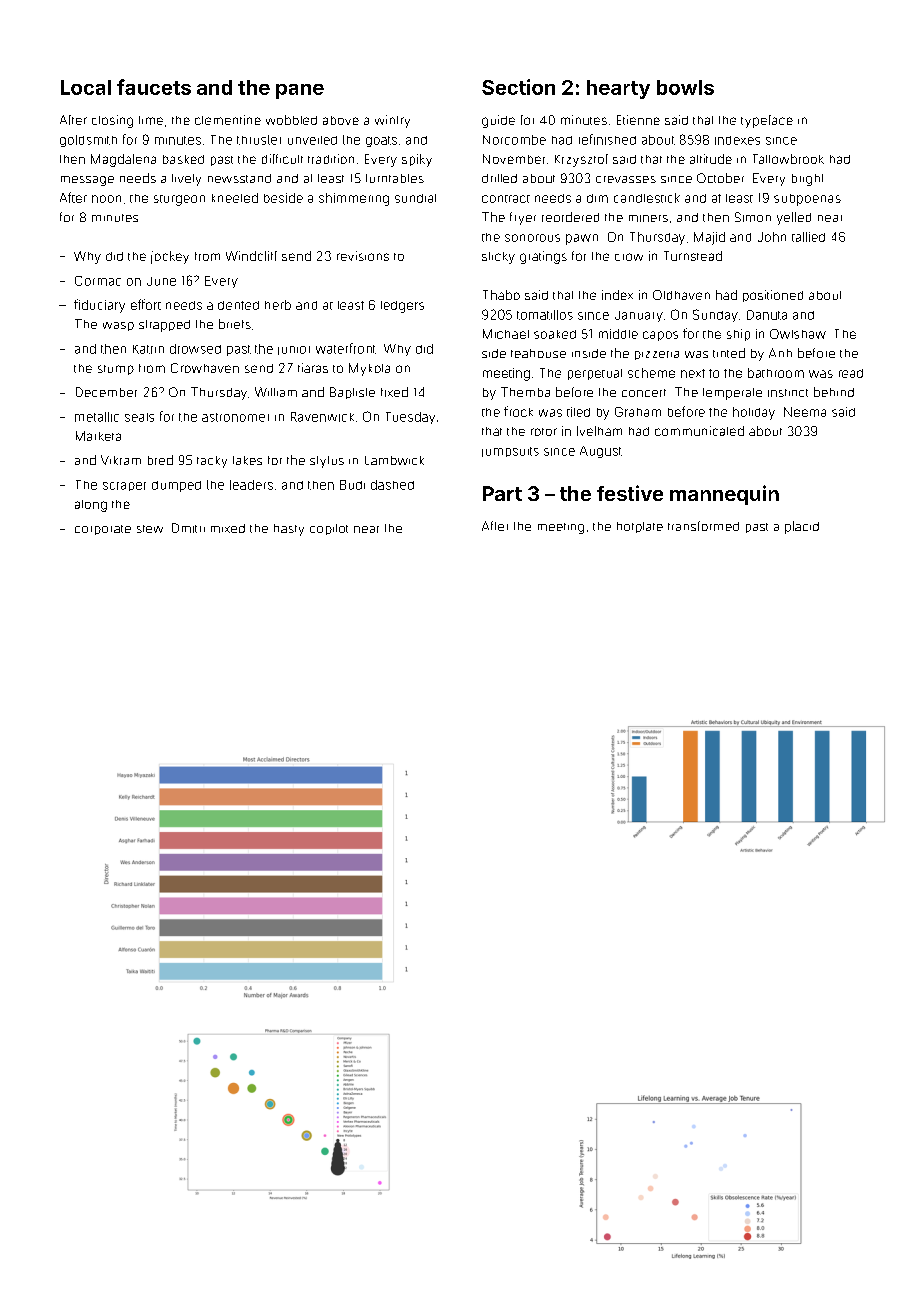 The image size is (924, 1308). I want to click on noon, so click(106, 199).
